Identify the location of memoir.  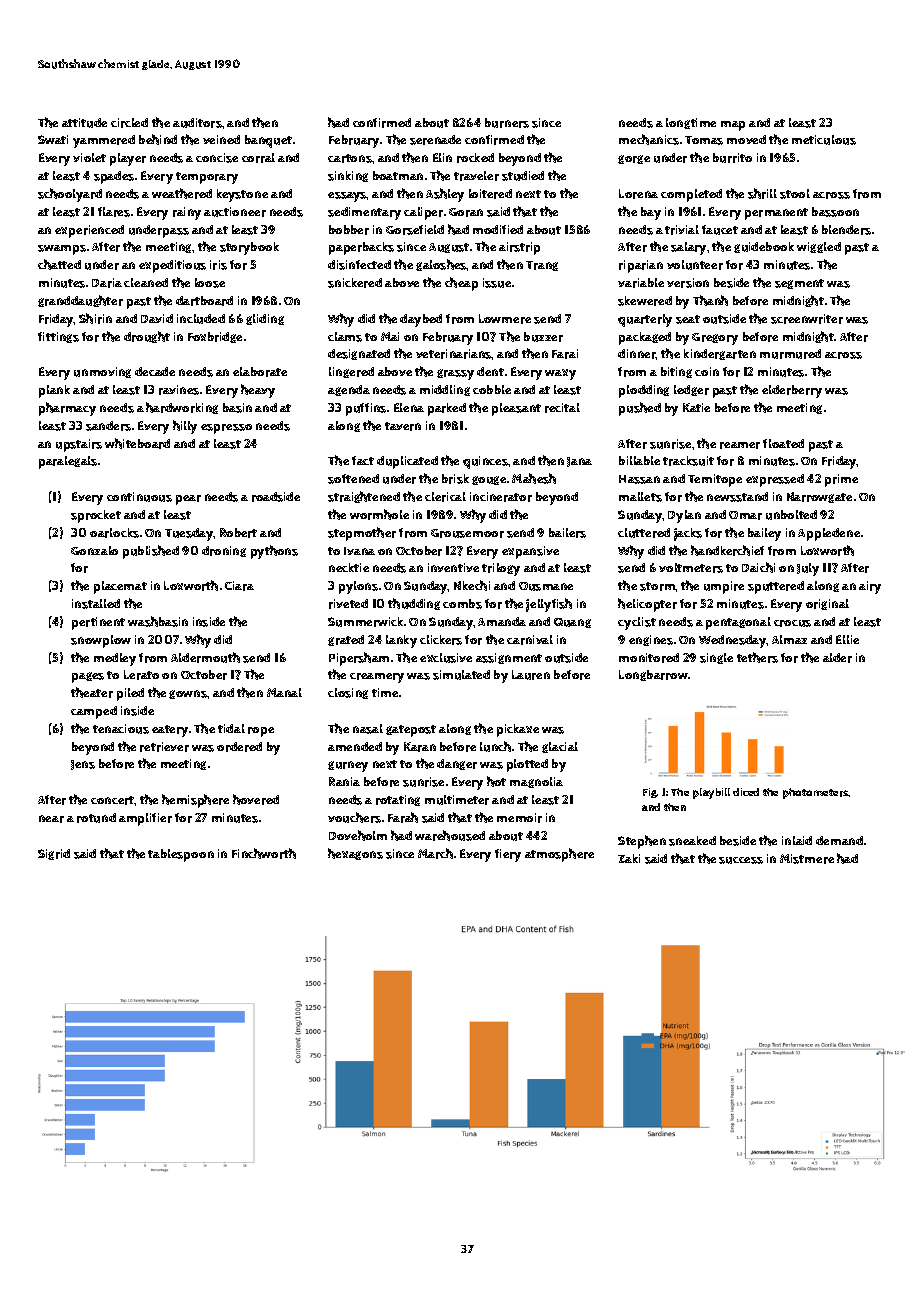
(519, 818).
